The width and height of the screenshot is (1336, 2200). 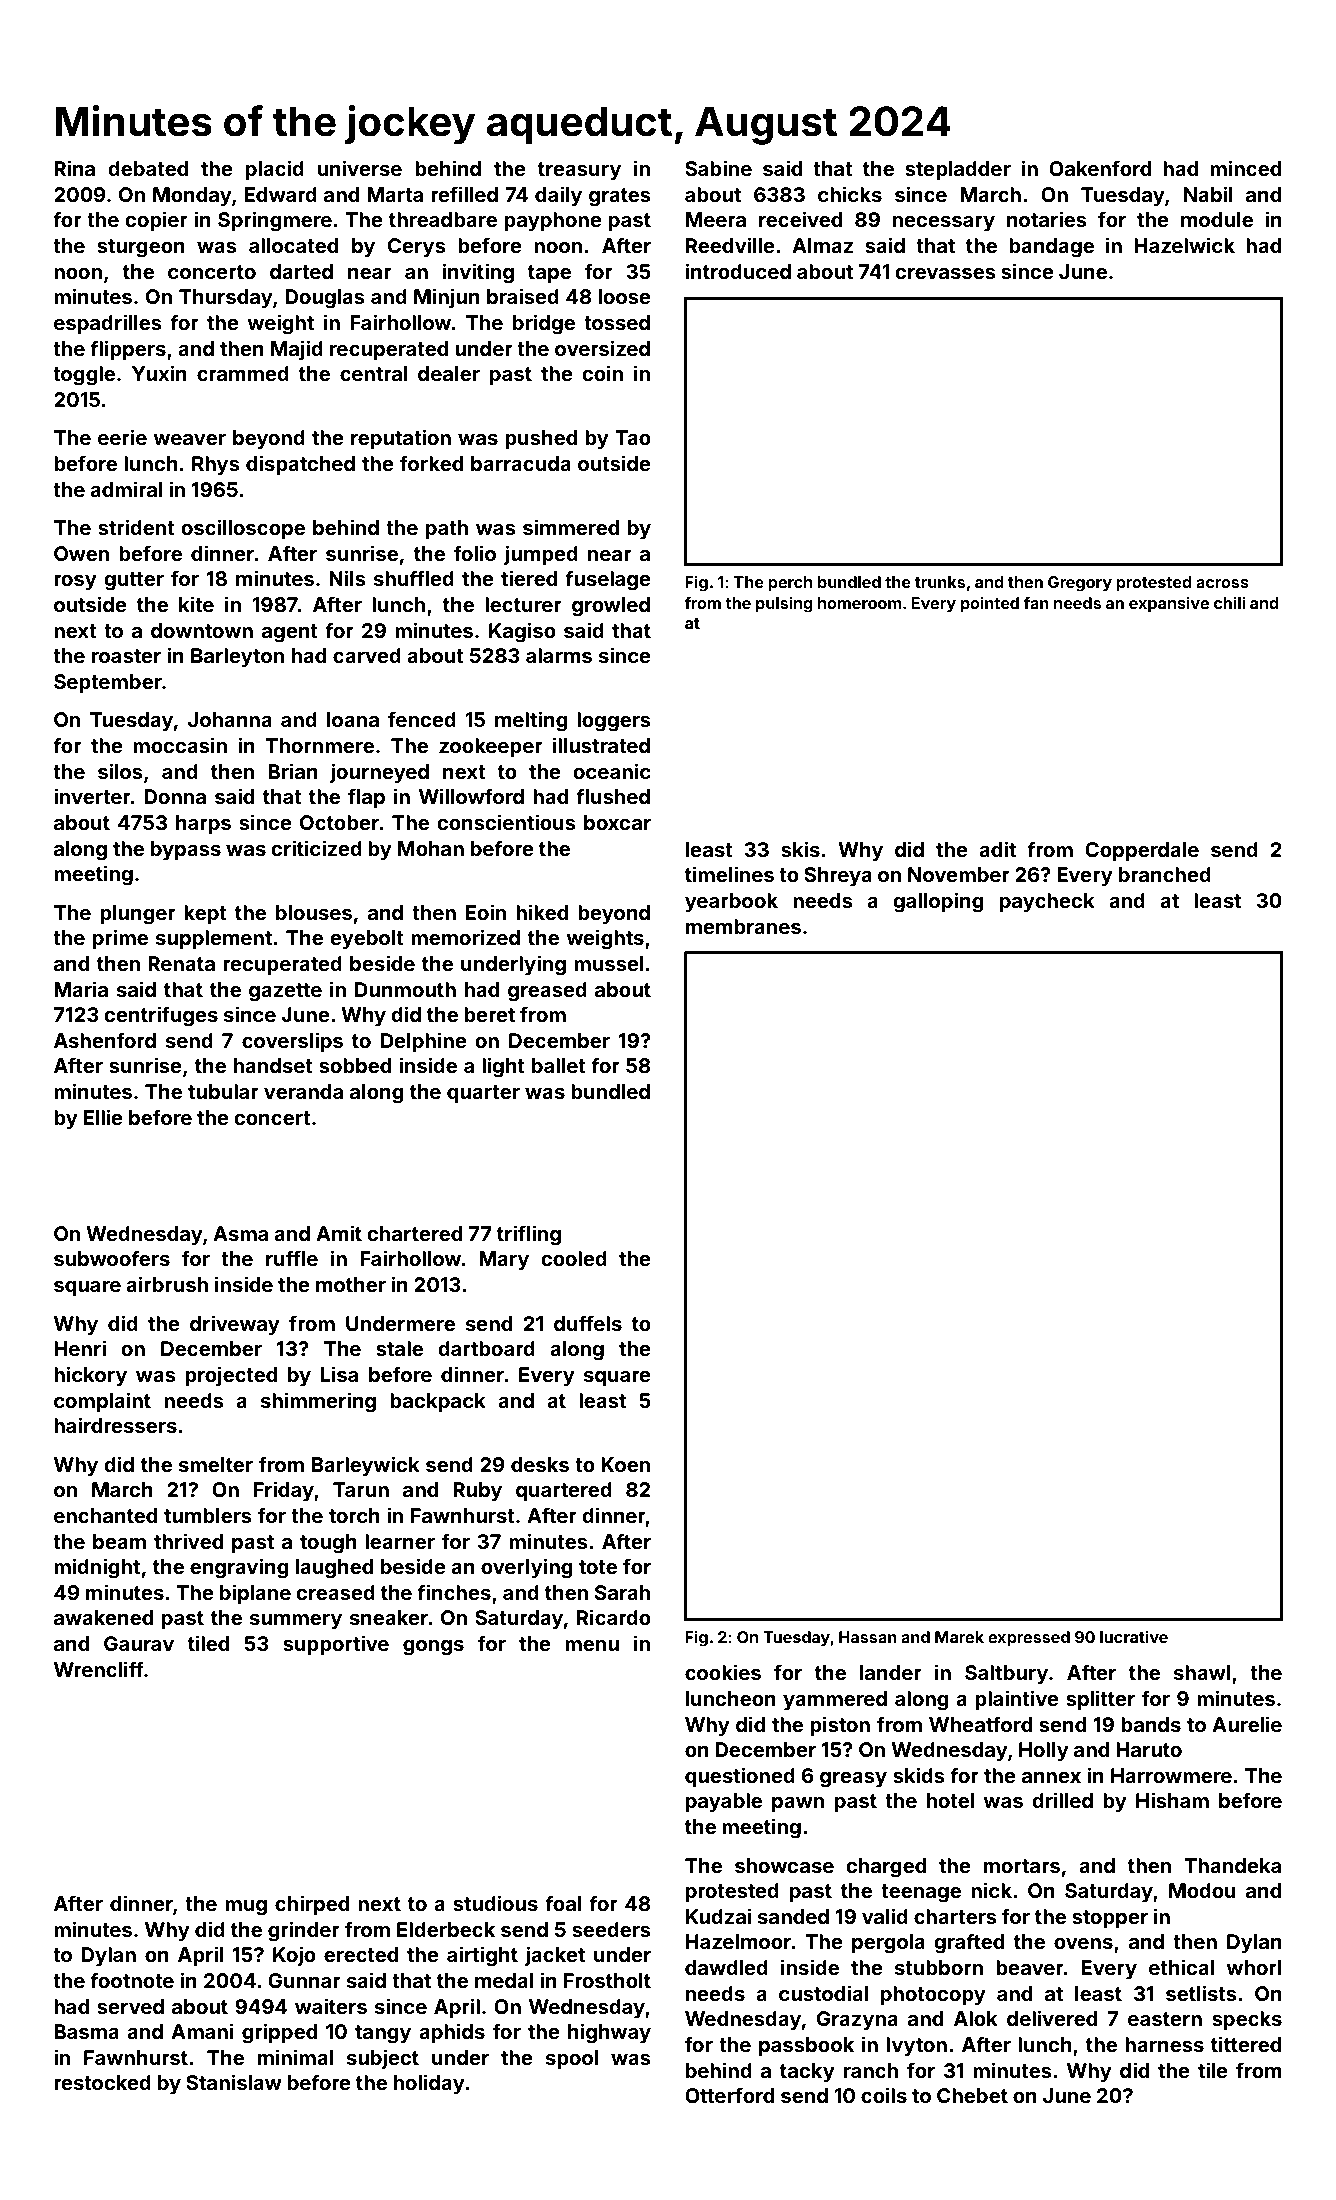 I want to click on Aurelie, so click(x=1247, y=1724).
